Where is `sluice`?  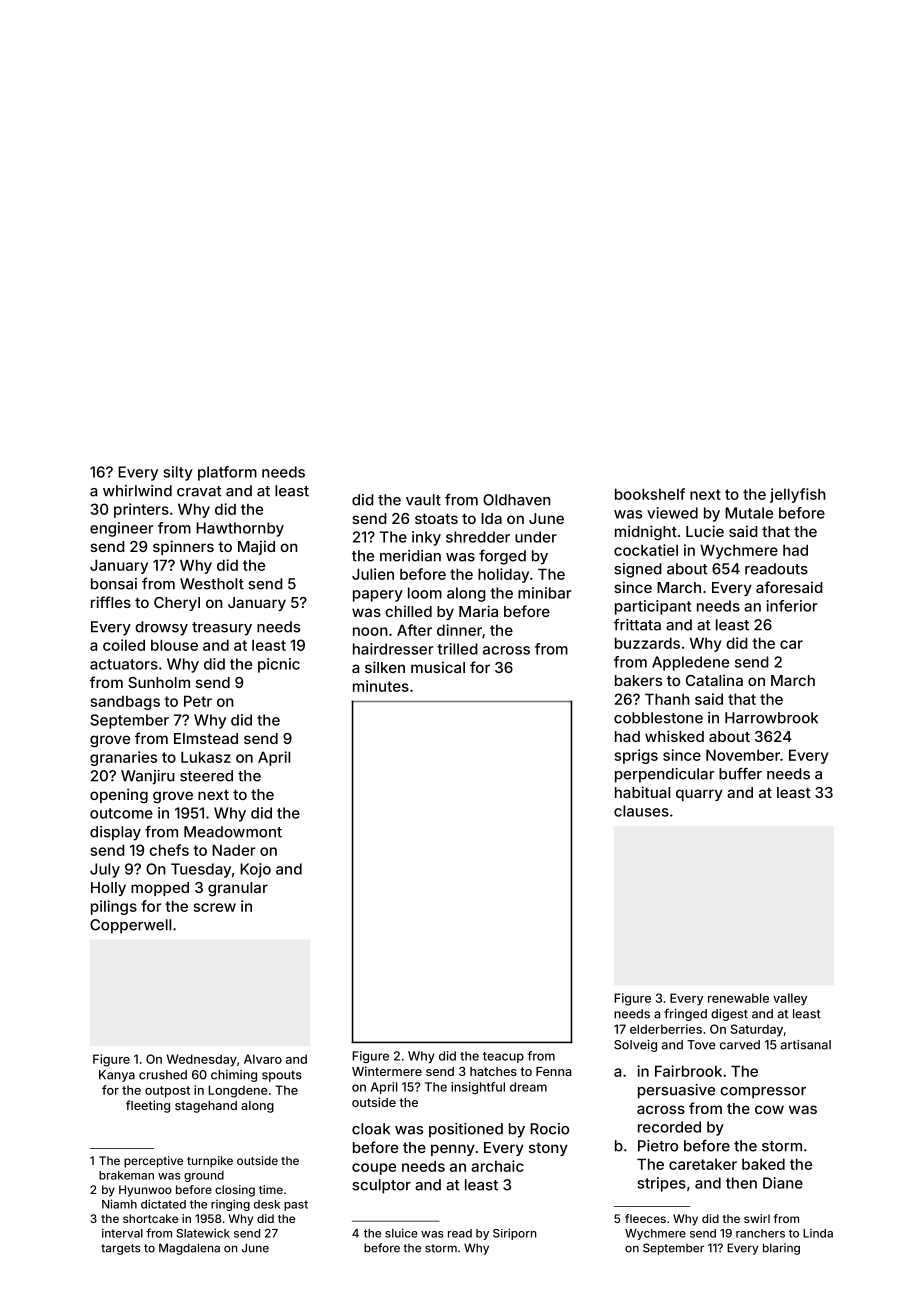
sluice is located at coordinates (401, 1233).
